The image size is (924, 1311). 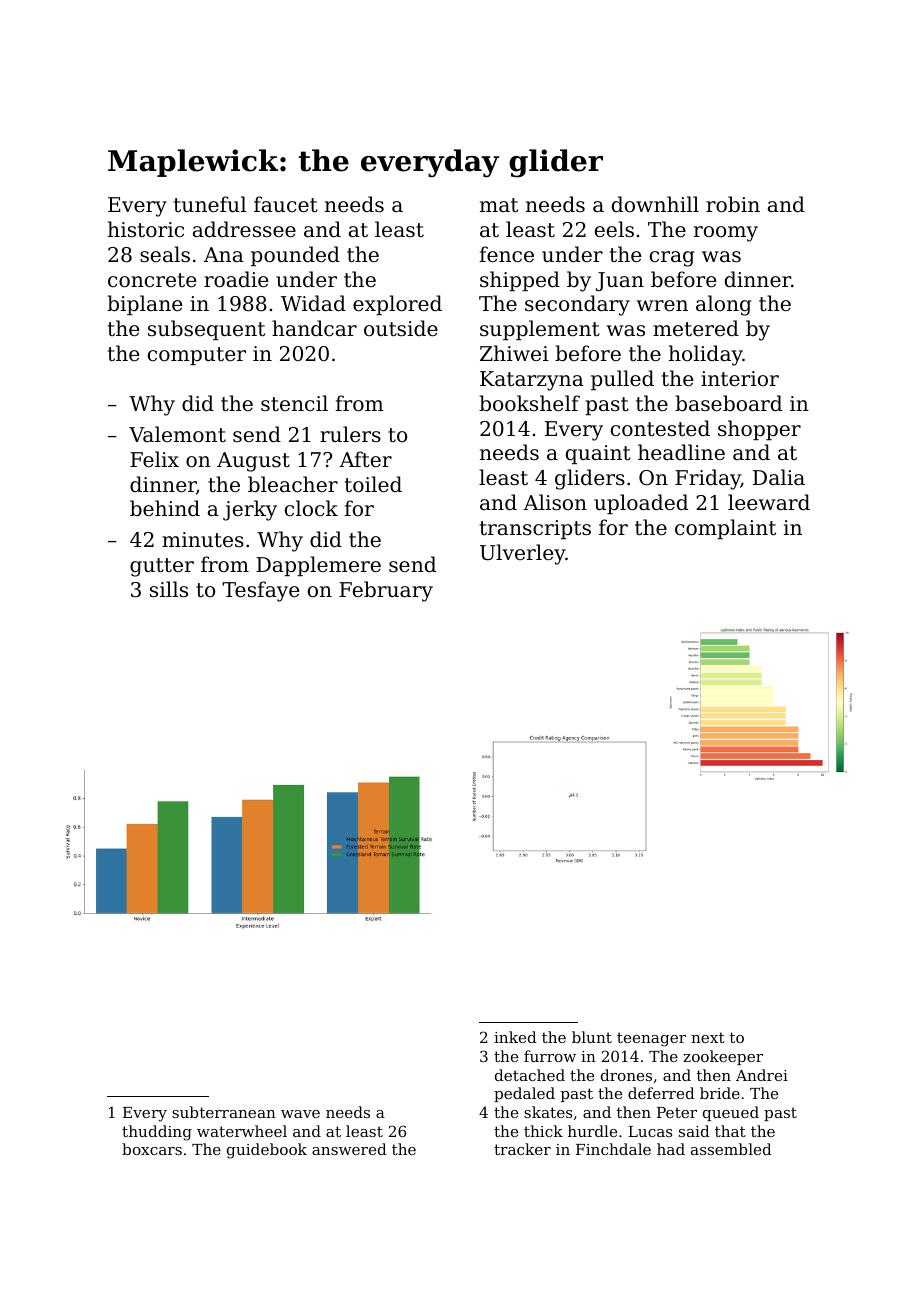 What do you see at coordinates (318, 566) in the screenshot?
I see `Dapplemere` at bounding box center [318, 566].
